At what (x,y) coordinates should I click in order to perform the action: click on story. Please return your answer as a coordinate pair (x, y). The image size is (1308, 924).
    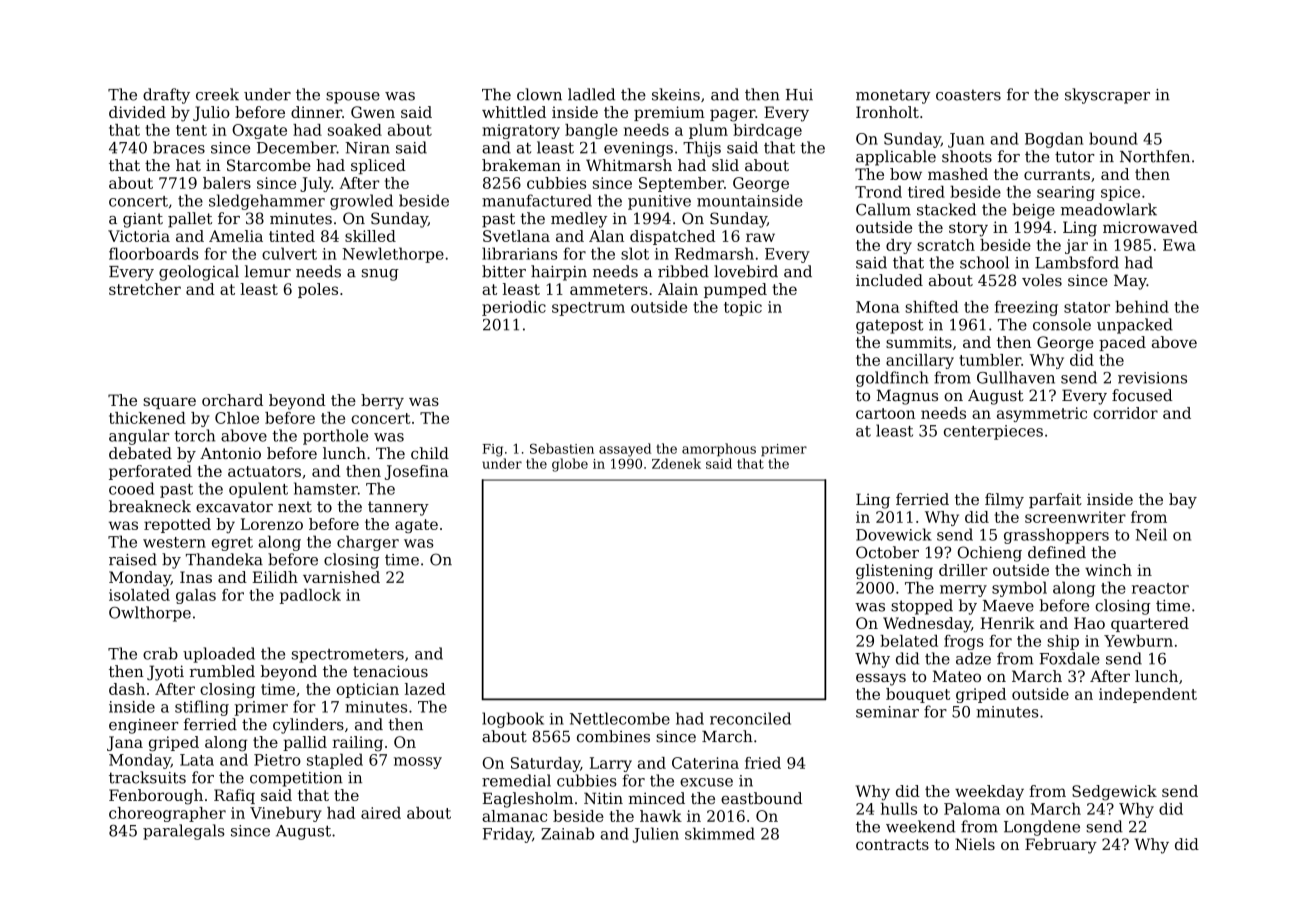
    Looking at the image, I should click on (968, 229).
